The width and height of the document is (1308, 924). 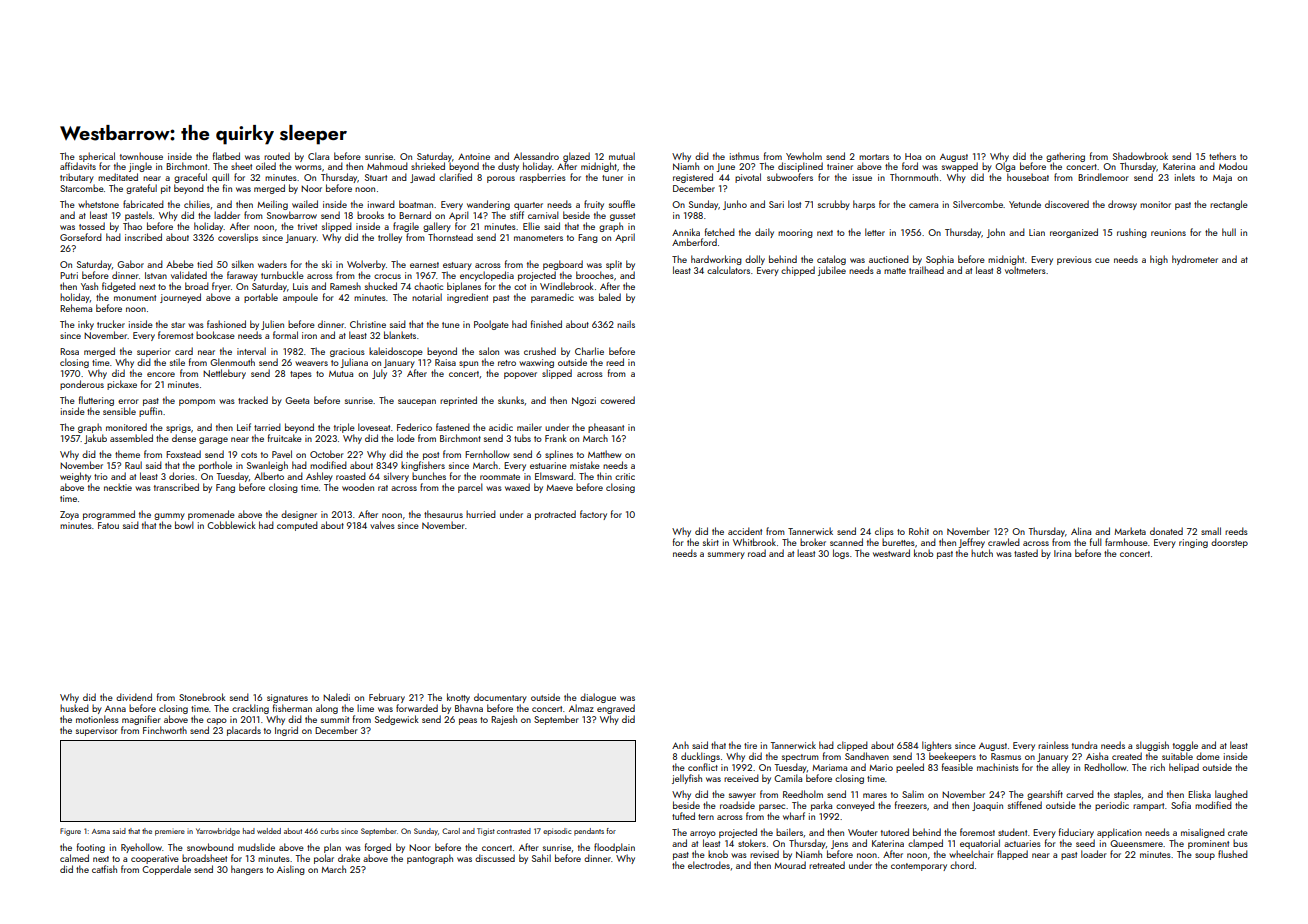 What do you see at coordinates (486, 832) in the document?
I see `Tigist` at bounding box center [486, 832].
